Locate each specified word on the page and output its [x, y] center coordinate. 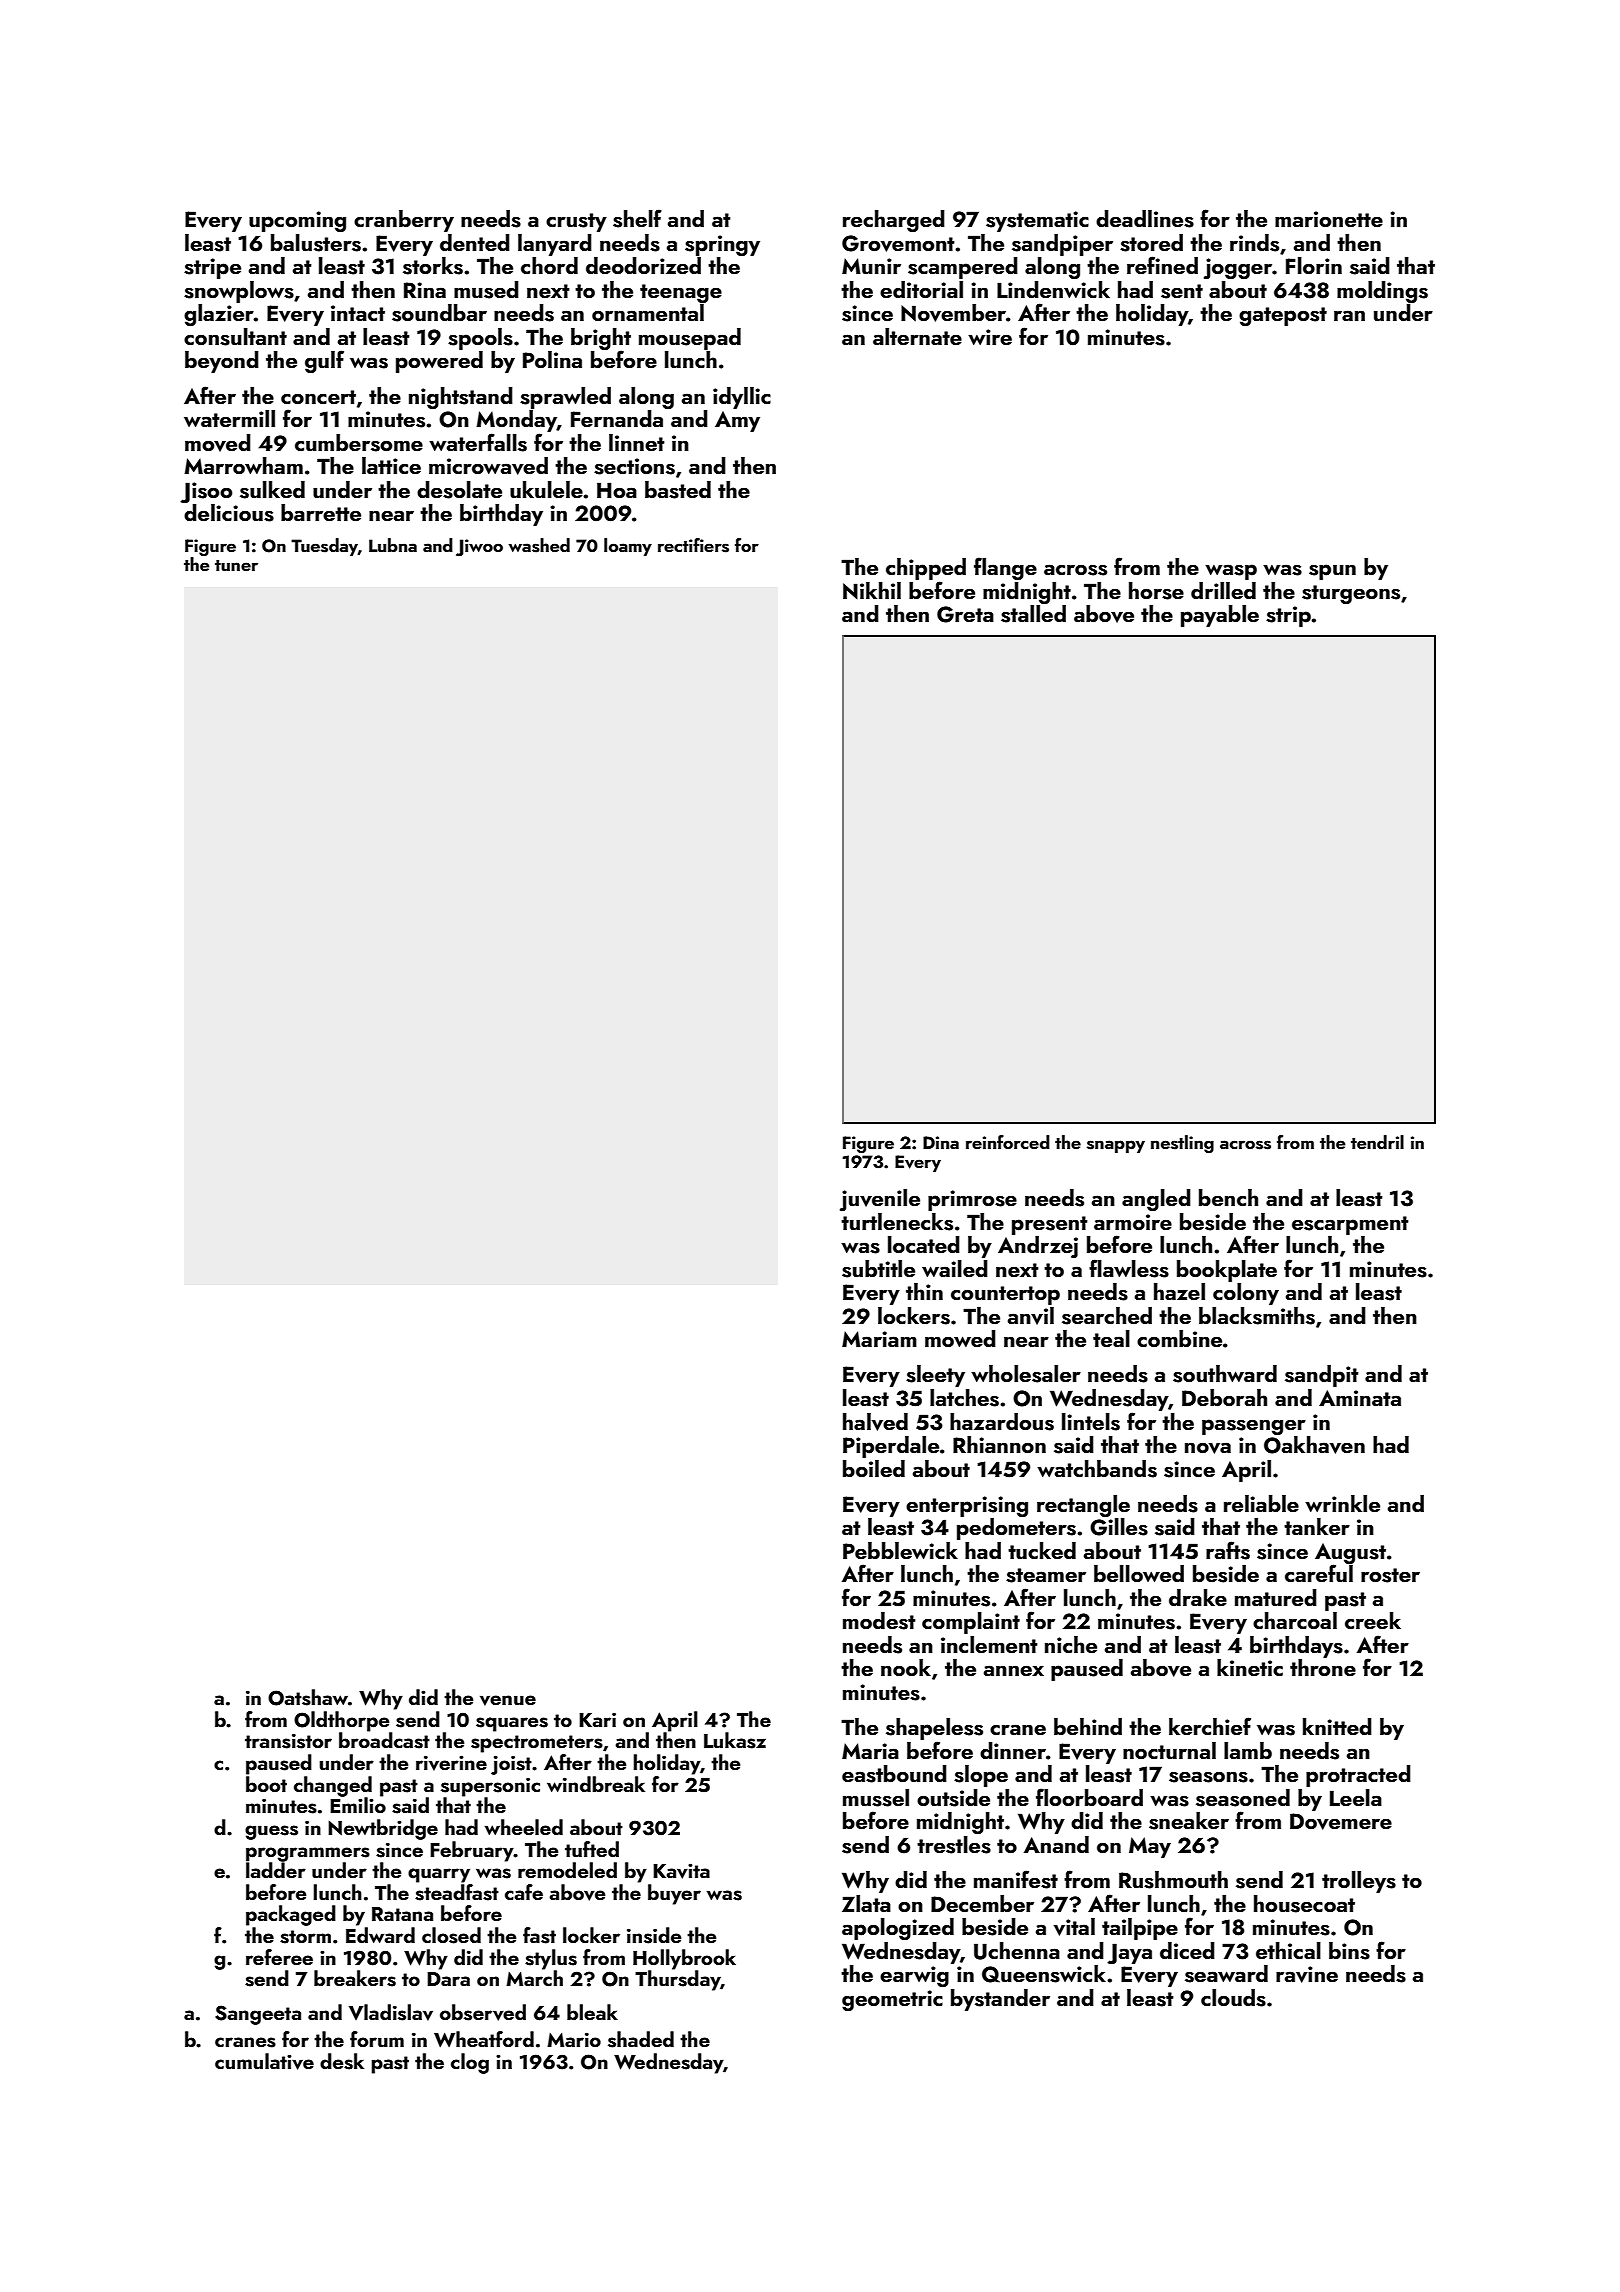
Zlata [866, 1903]
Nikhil [872, 590]
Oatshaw [308, 1697]
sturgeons [1351, 594]
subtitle [878, 1269]
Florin [1314, 265]
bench [1228, 1197]
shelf [637, 218]
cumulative [264, 2061]
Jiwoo [479, 547]
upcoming [297, 221]
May [1150, 1847]
